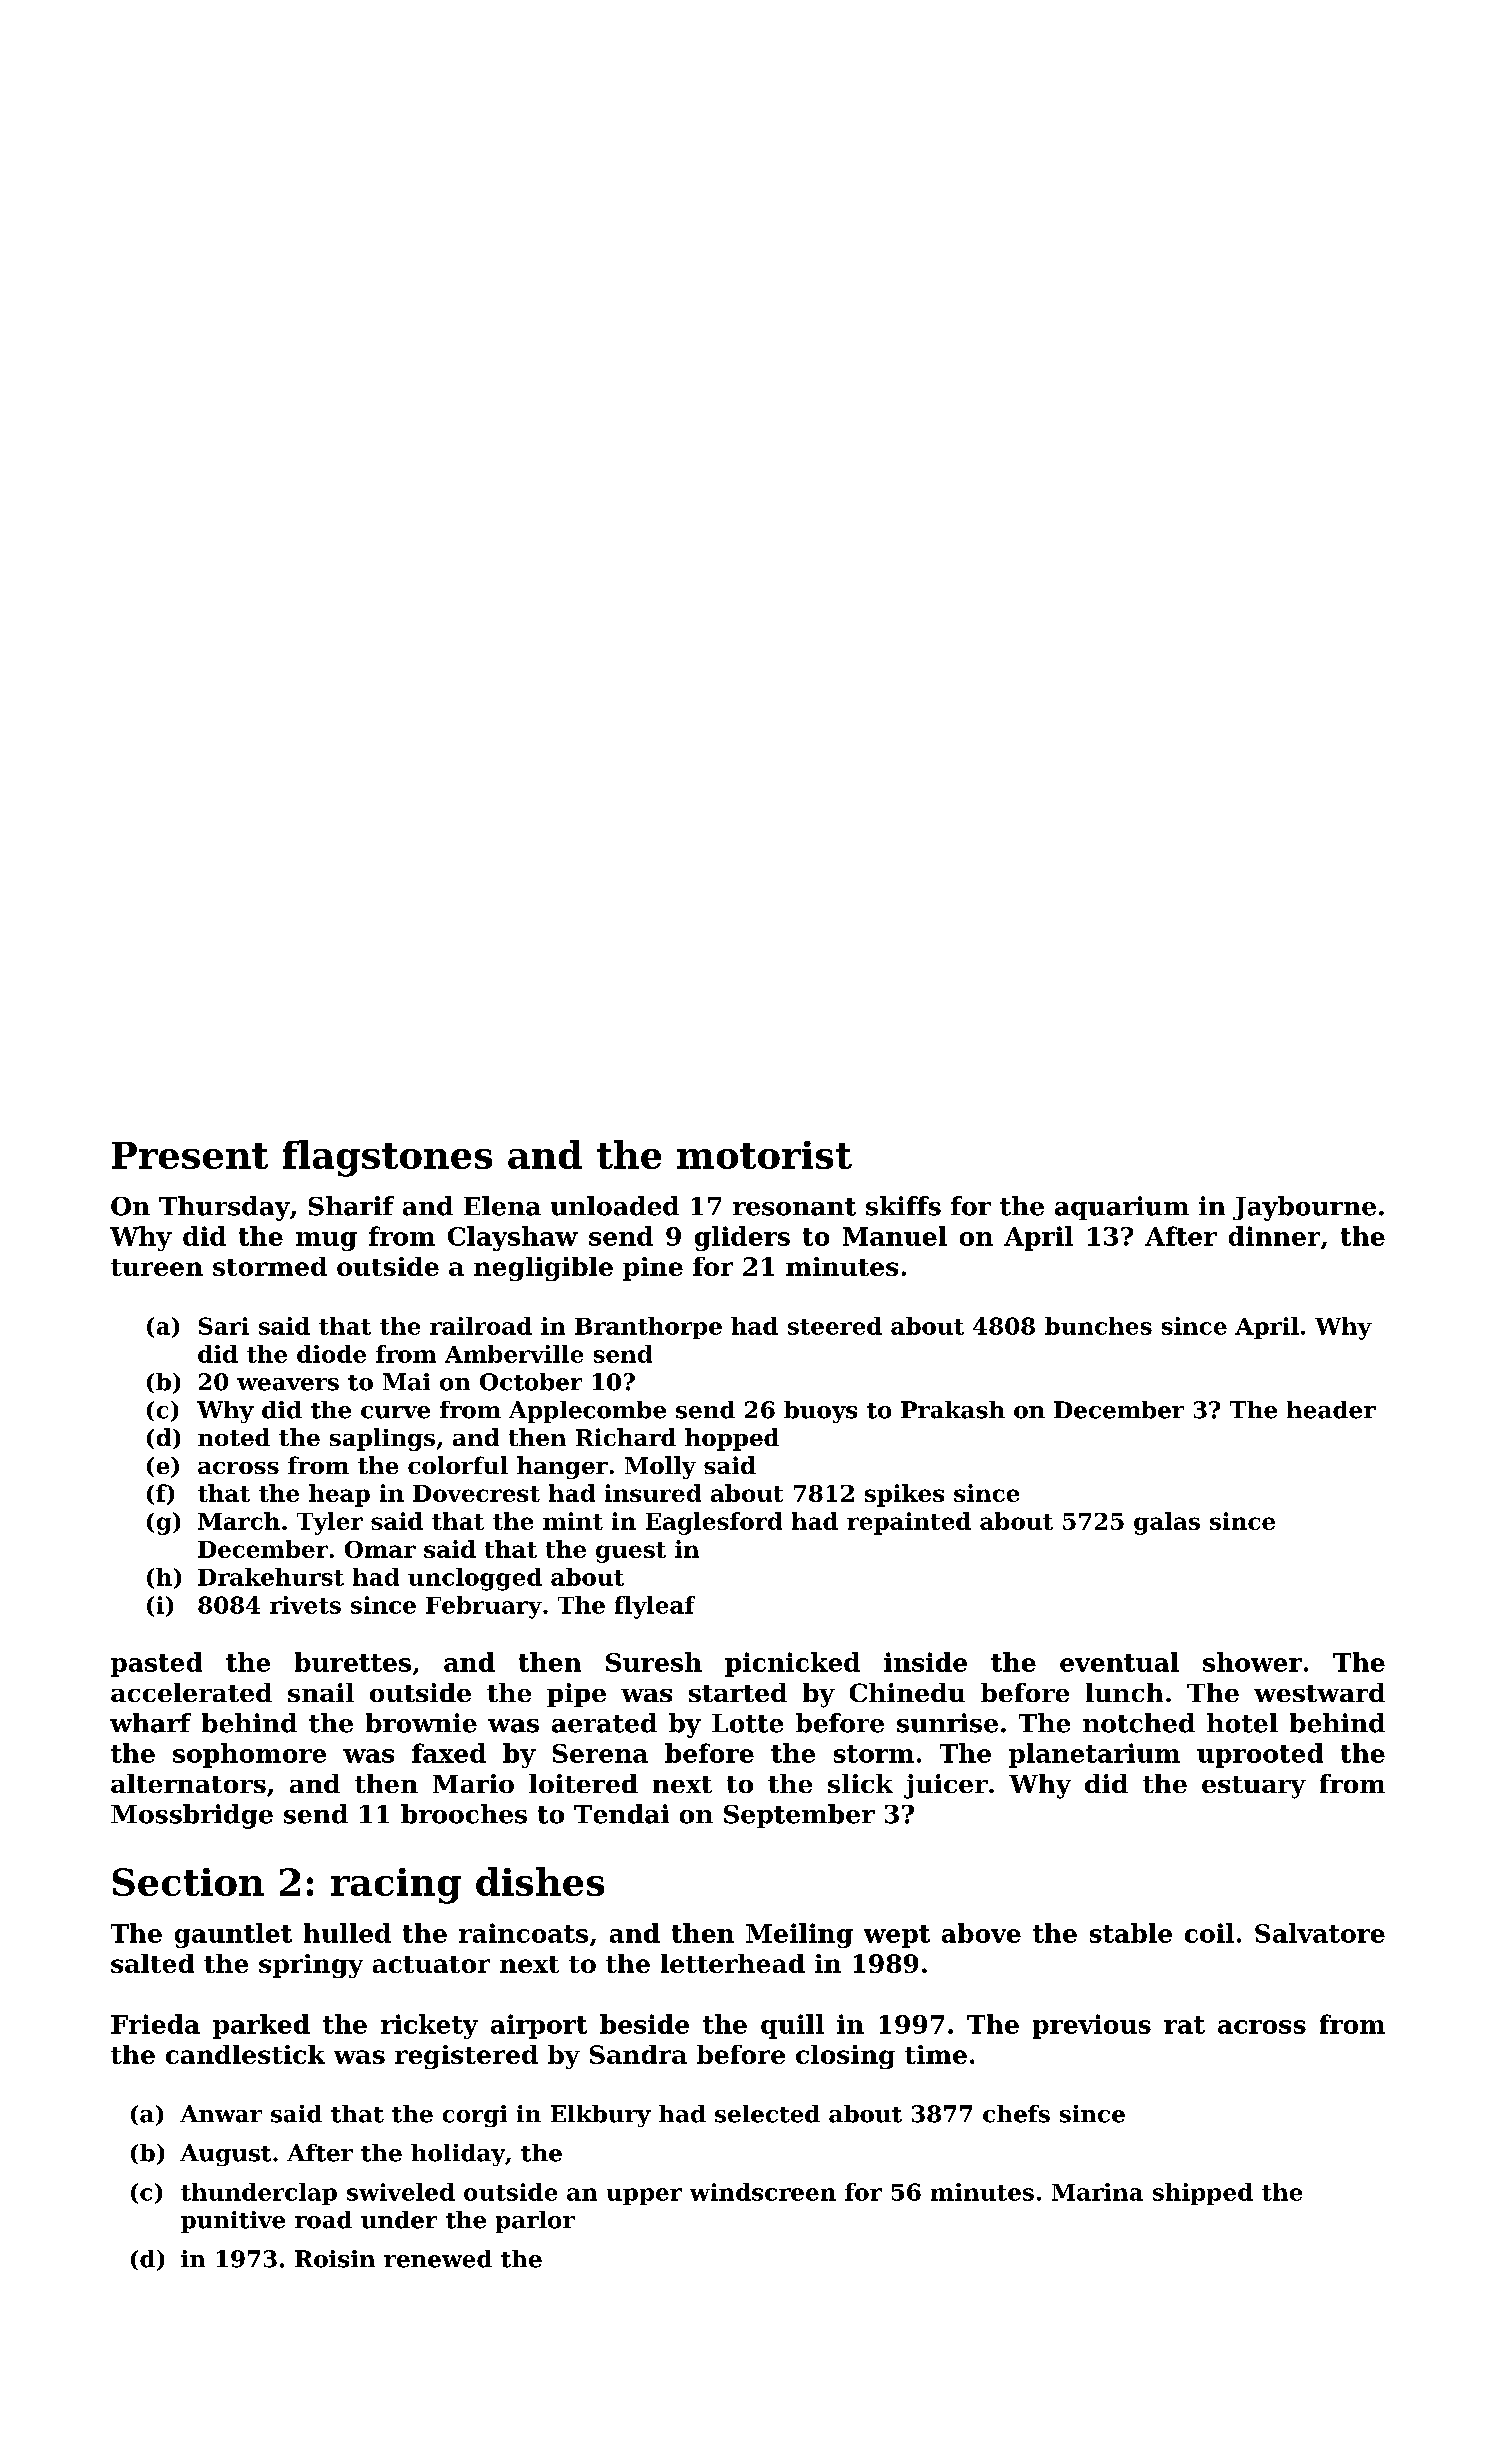  What do you see at coordinates (395, 1412) in the page?
I see `curve` at bounding box center [395, 1412].
